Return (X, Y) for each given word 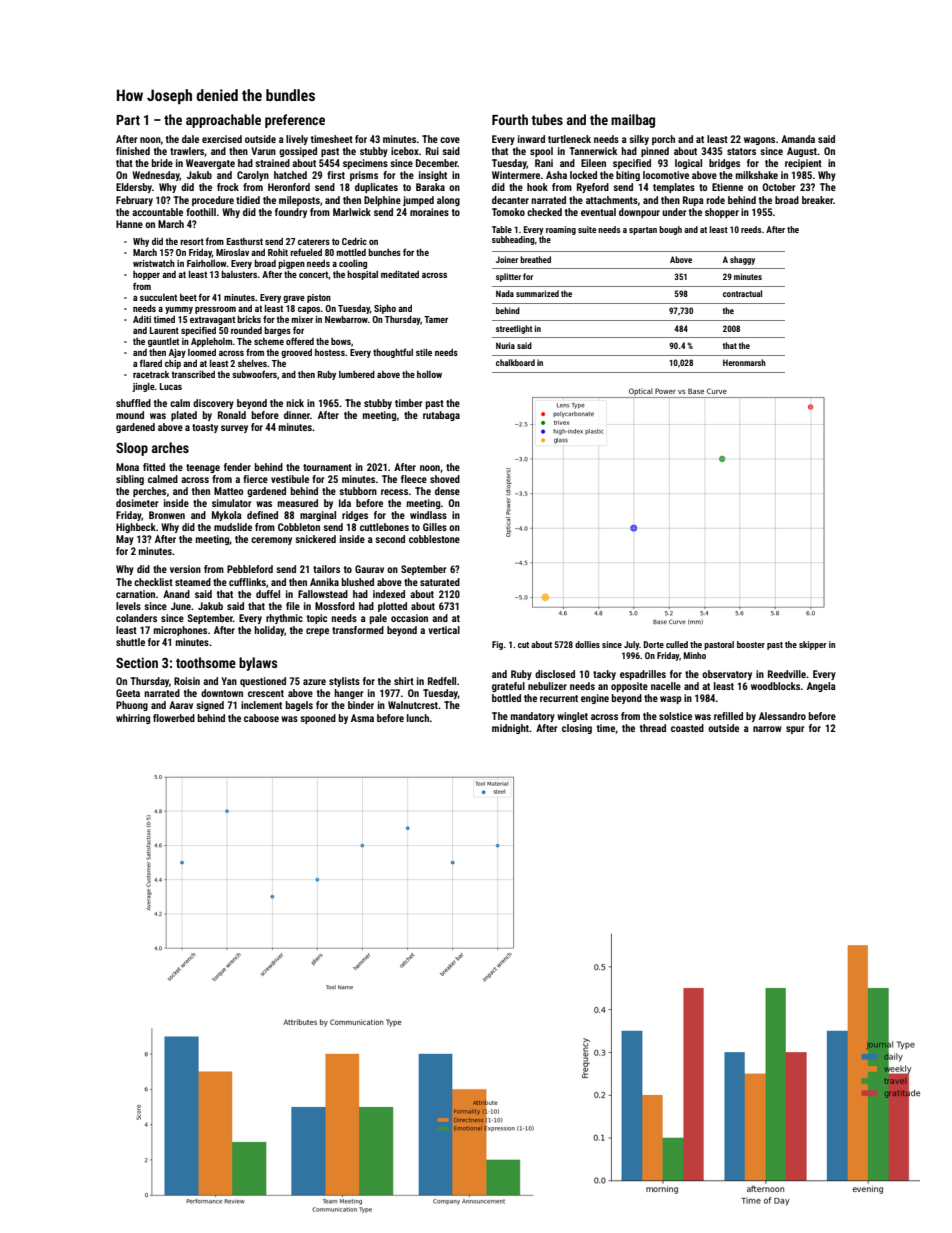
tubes (547, 119)
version (185, 569)
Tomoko (508, 212)
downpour (639, 213)
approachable (223, 121)
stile (424, 352)
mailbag (633, 121)
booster (751, 644)
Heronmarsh (744, 362)
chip (173, 364)
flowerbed (174, 718)
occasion (409, 618)
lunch (418, 718)
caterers (314, 241)
